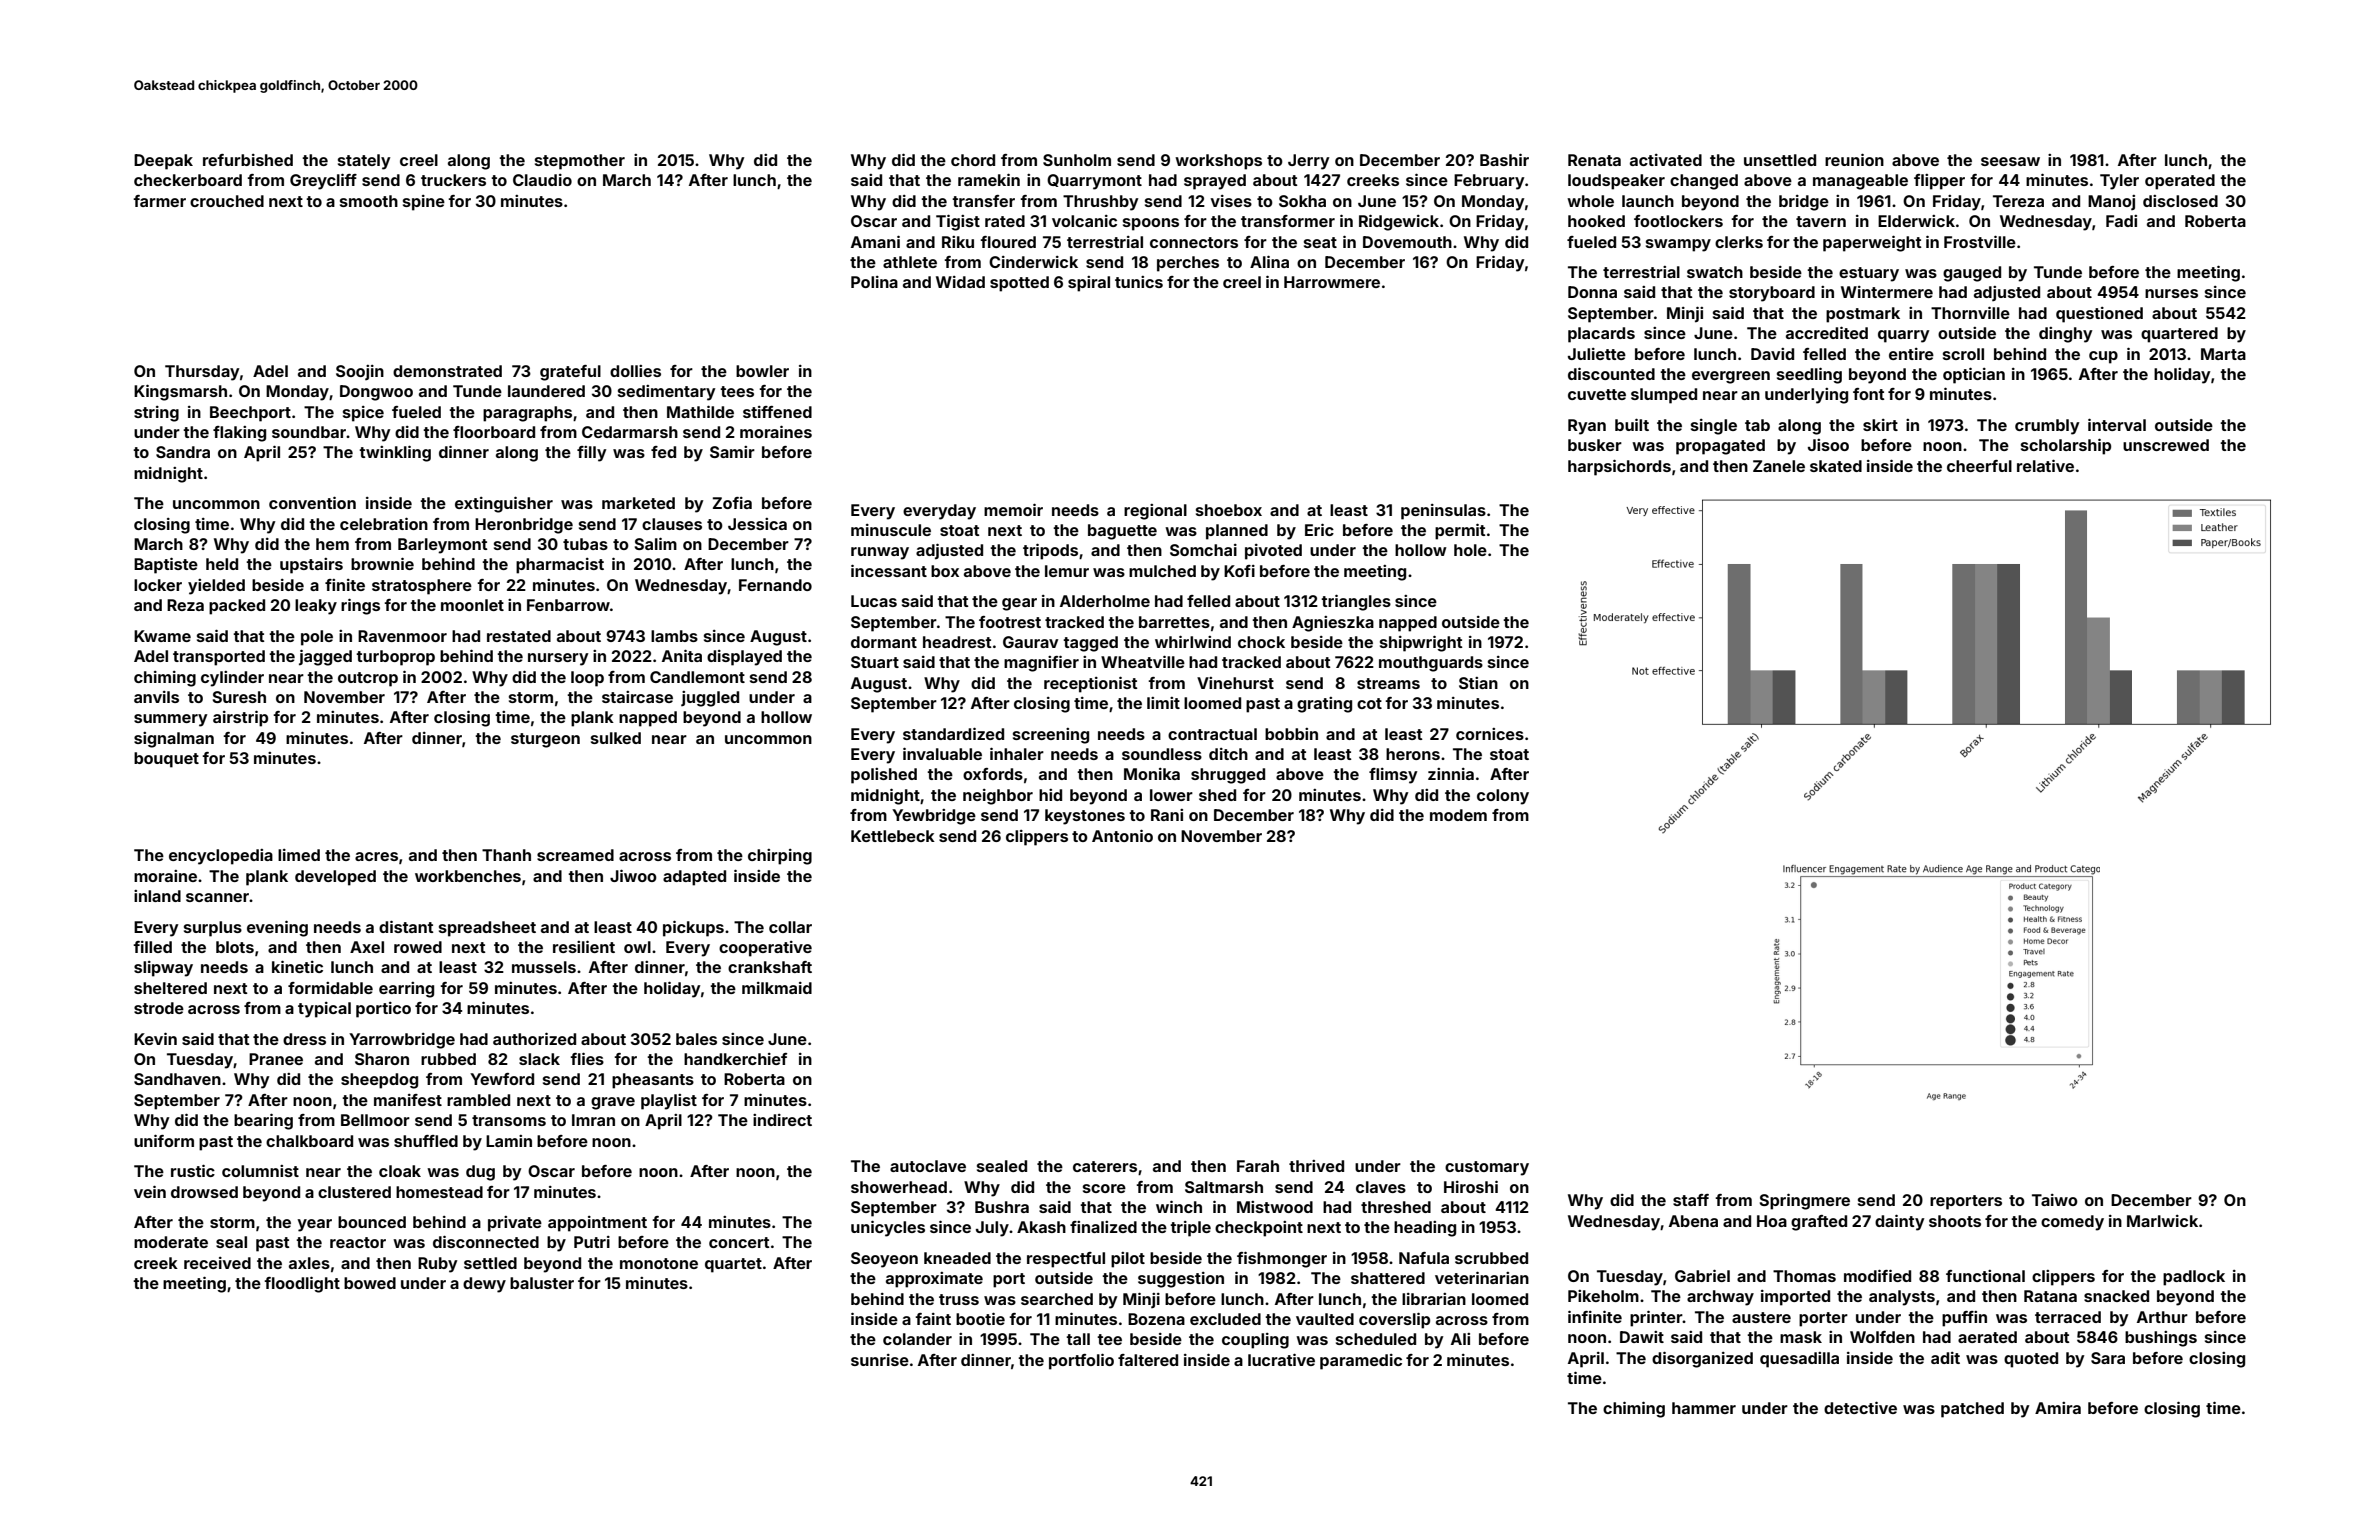 The width and height of the page is (2380, 1540). What do you see at coordinates (580, 162) in the page?
I see `stepmother` at bounding box center [580, 162].
